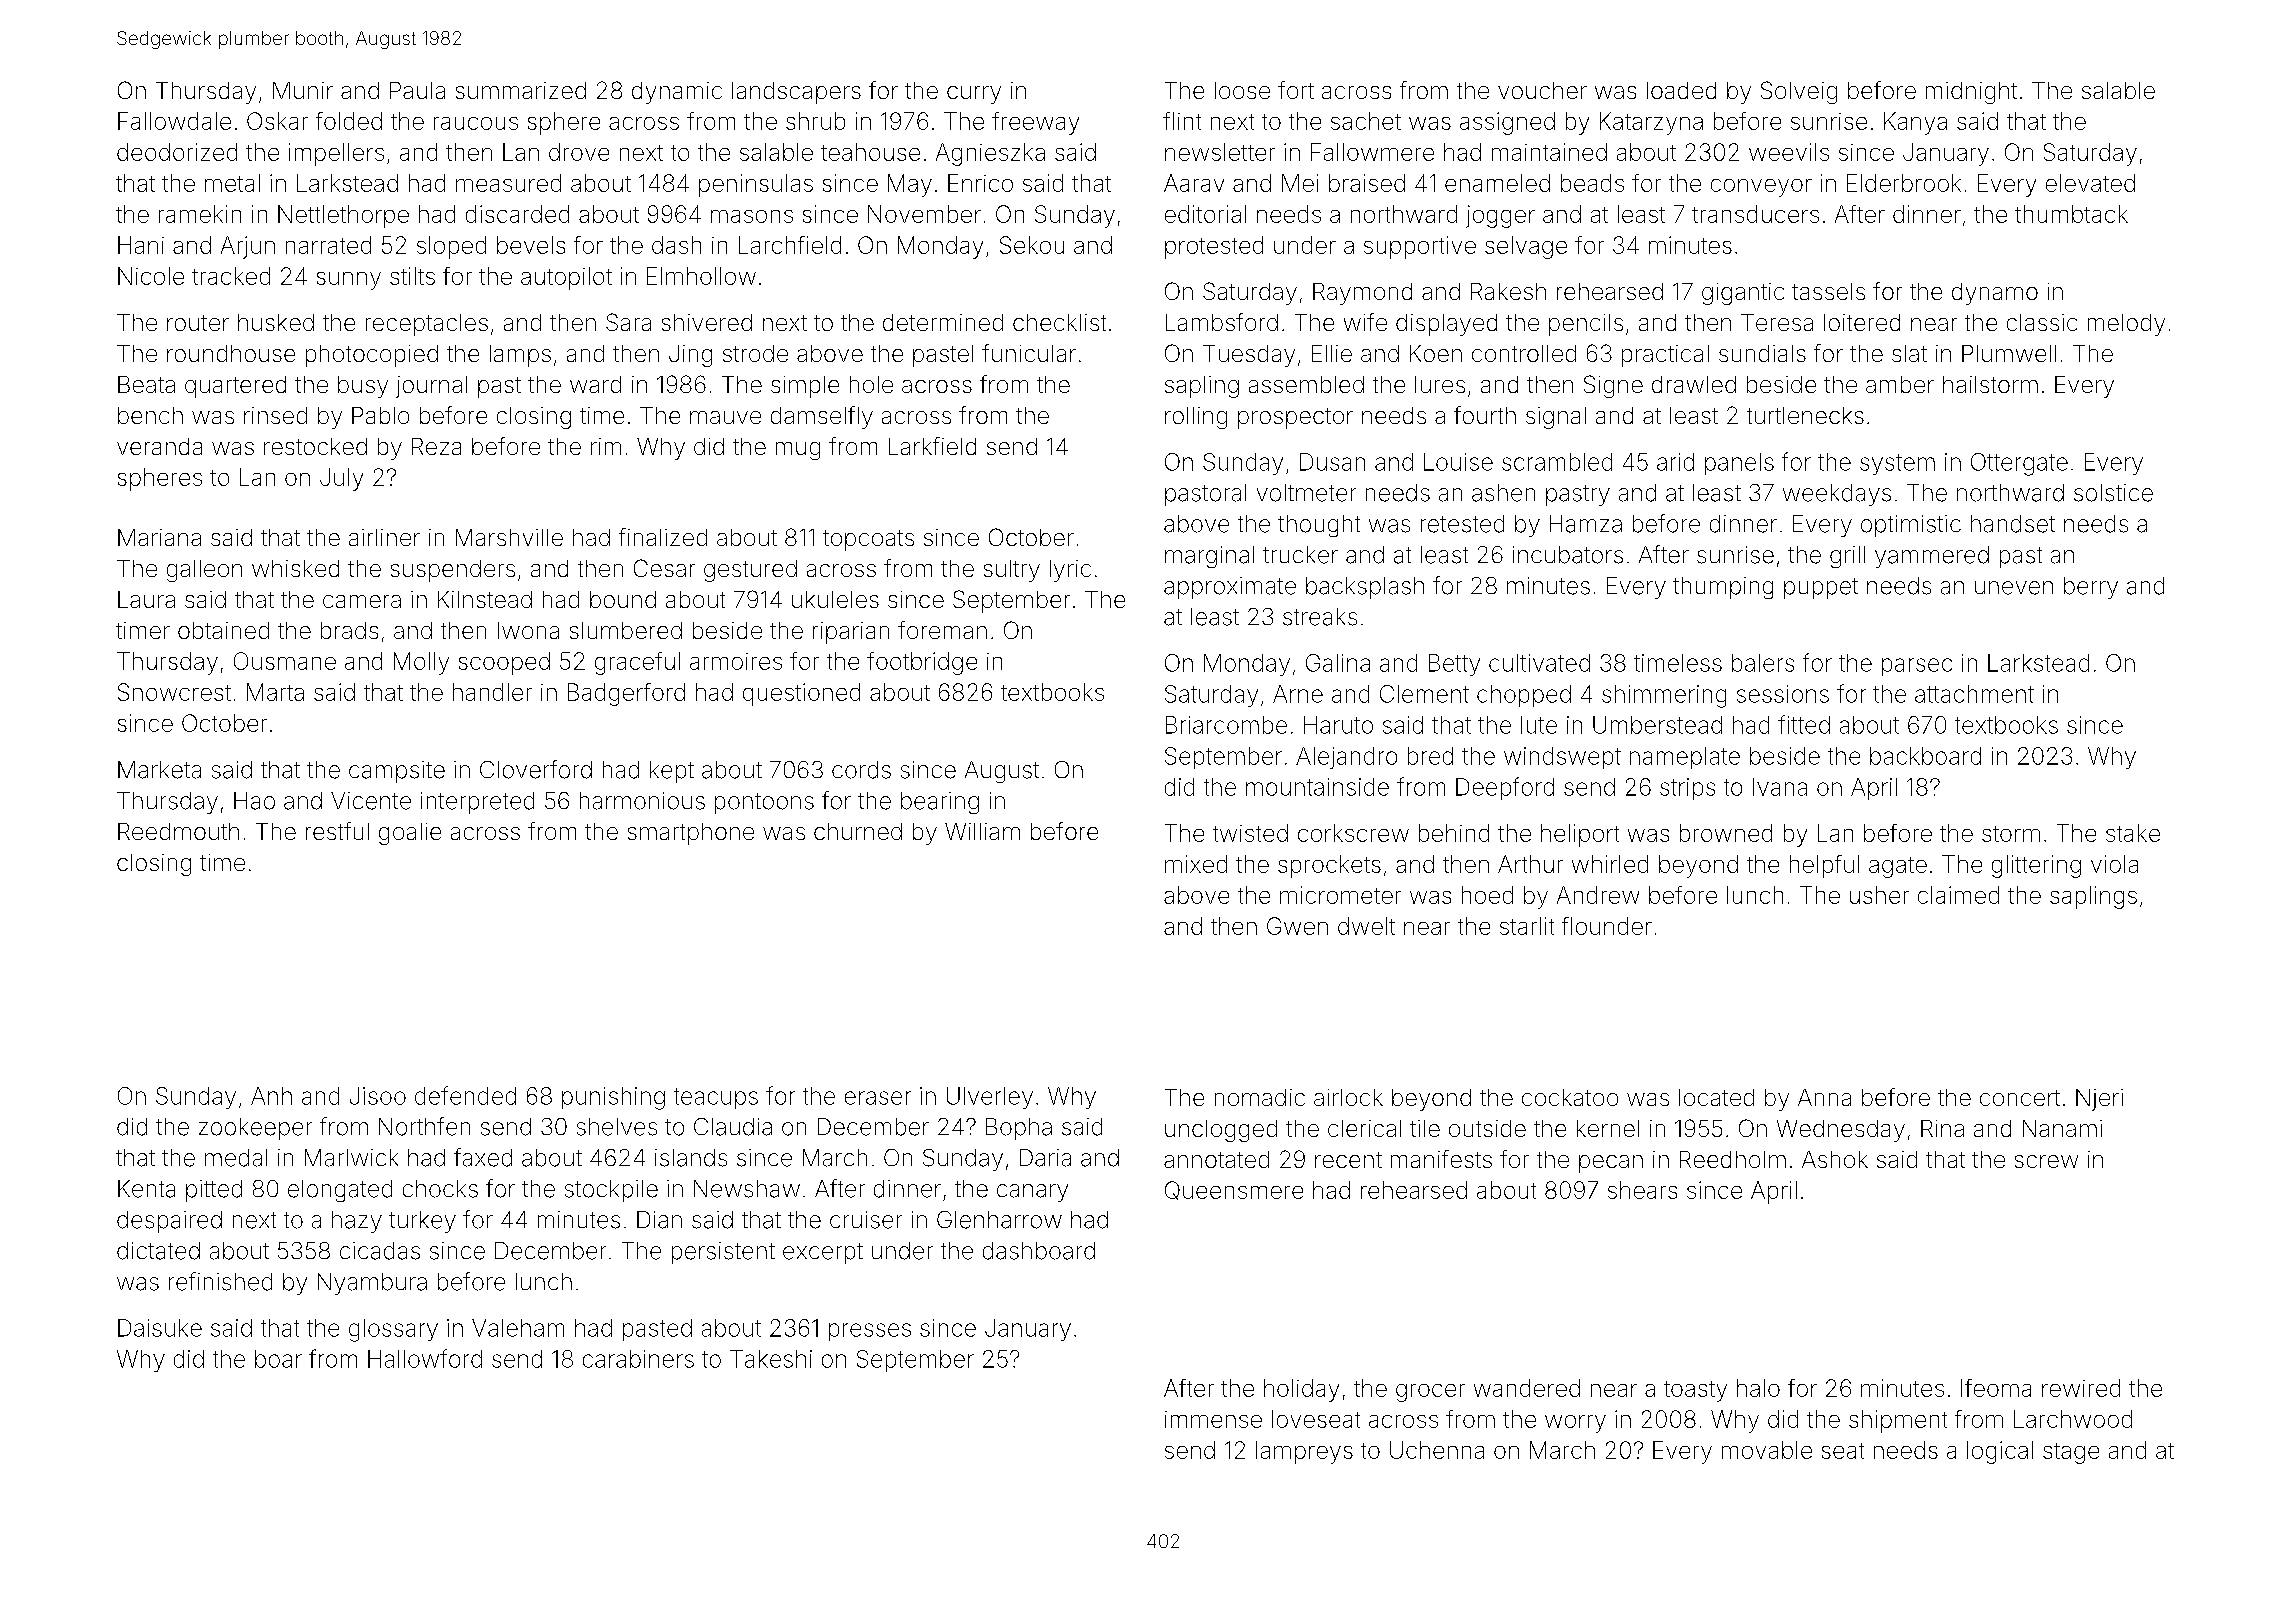 Image resolution: width=2292 pixels, height=1620 pixels. Describe the element at coordinates (1835, 1159) in the image. I see `Ashok` at that location.
